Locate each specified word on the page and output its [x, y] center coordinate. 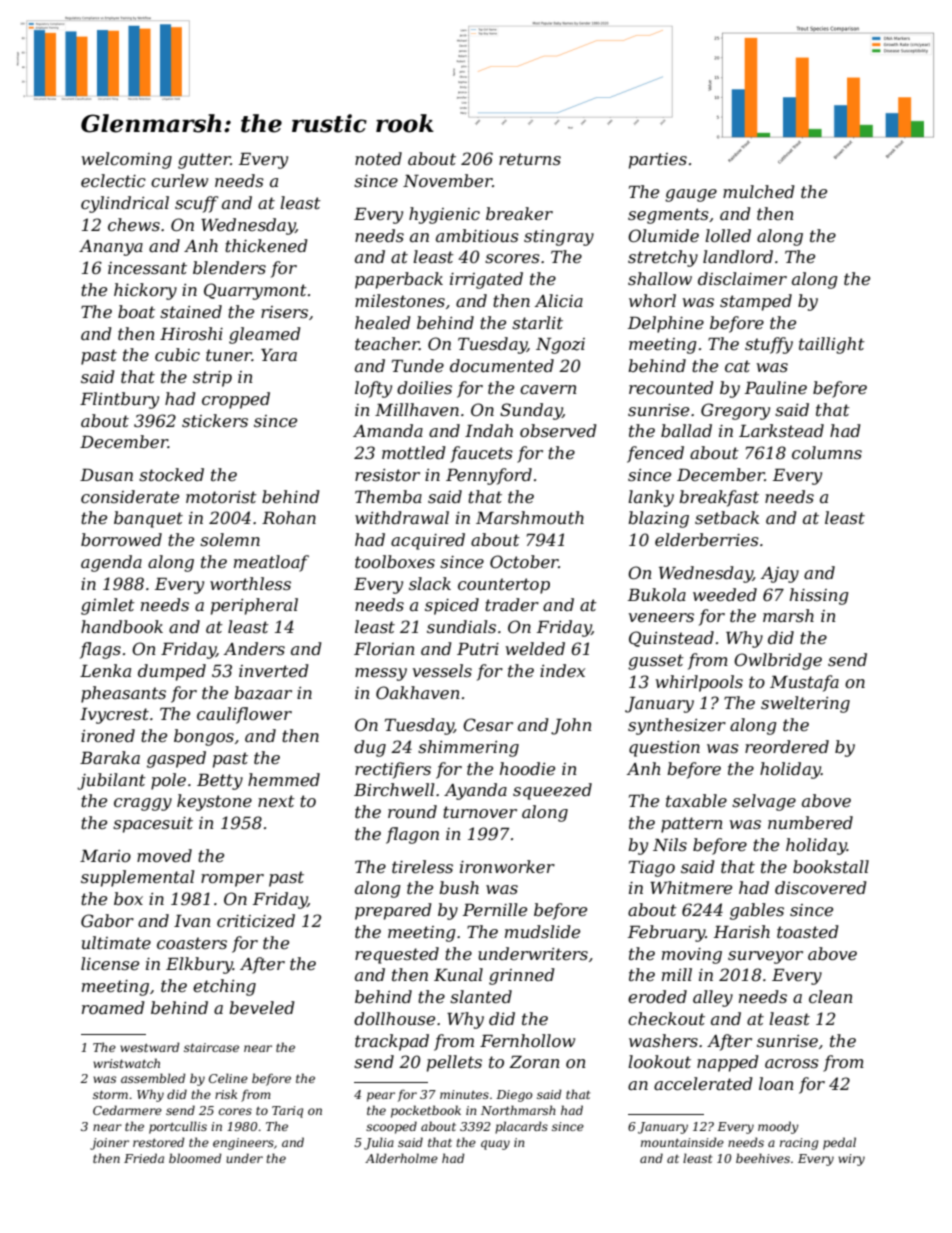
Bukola [657, 594]
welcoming [127, 160]
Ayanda [475, 791]
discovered [821, 887]
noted [378, 158]
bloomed [195, 1158]
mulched [759, 191]
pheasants [123, 694]
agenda [111, 563]
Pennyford [489, 476]
